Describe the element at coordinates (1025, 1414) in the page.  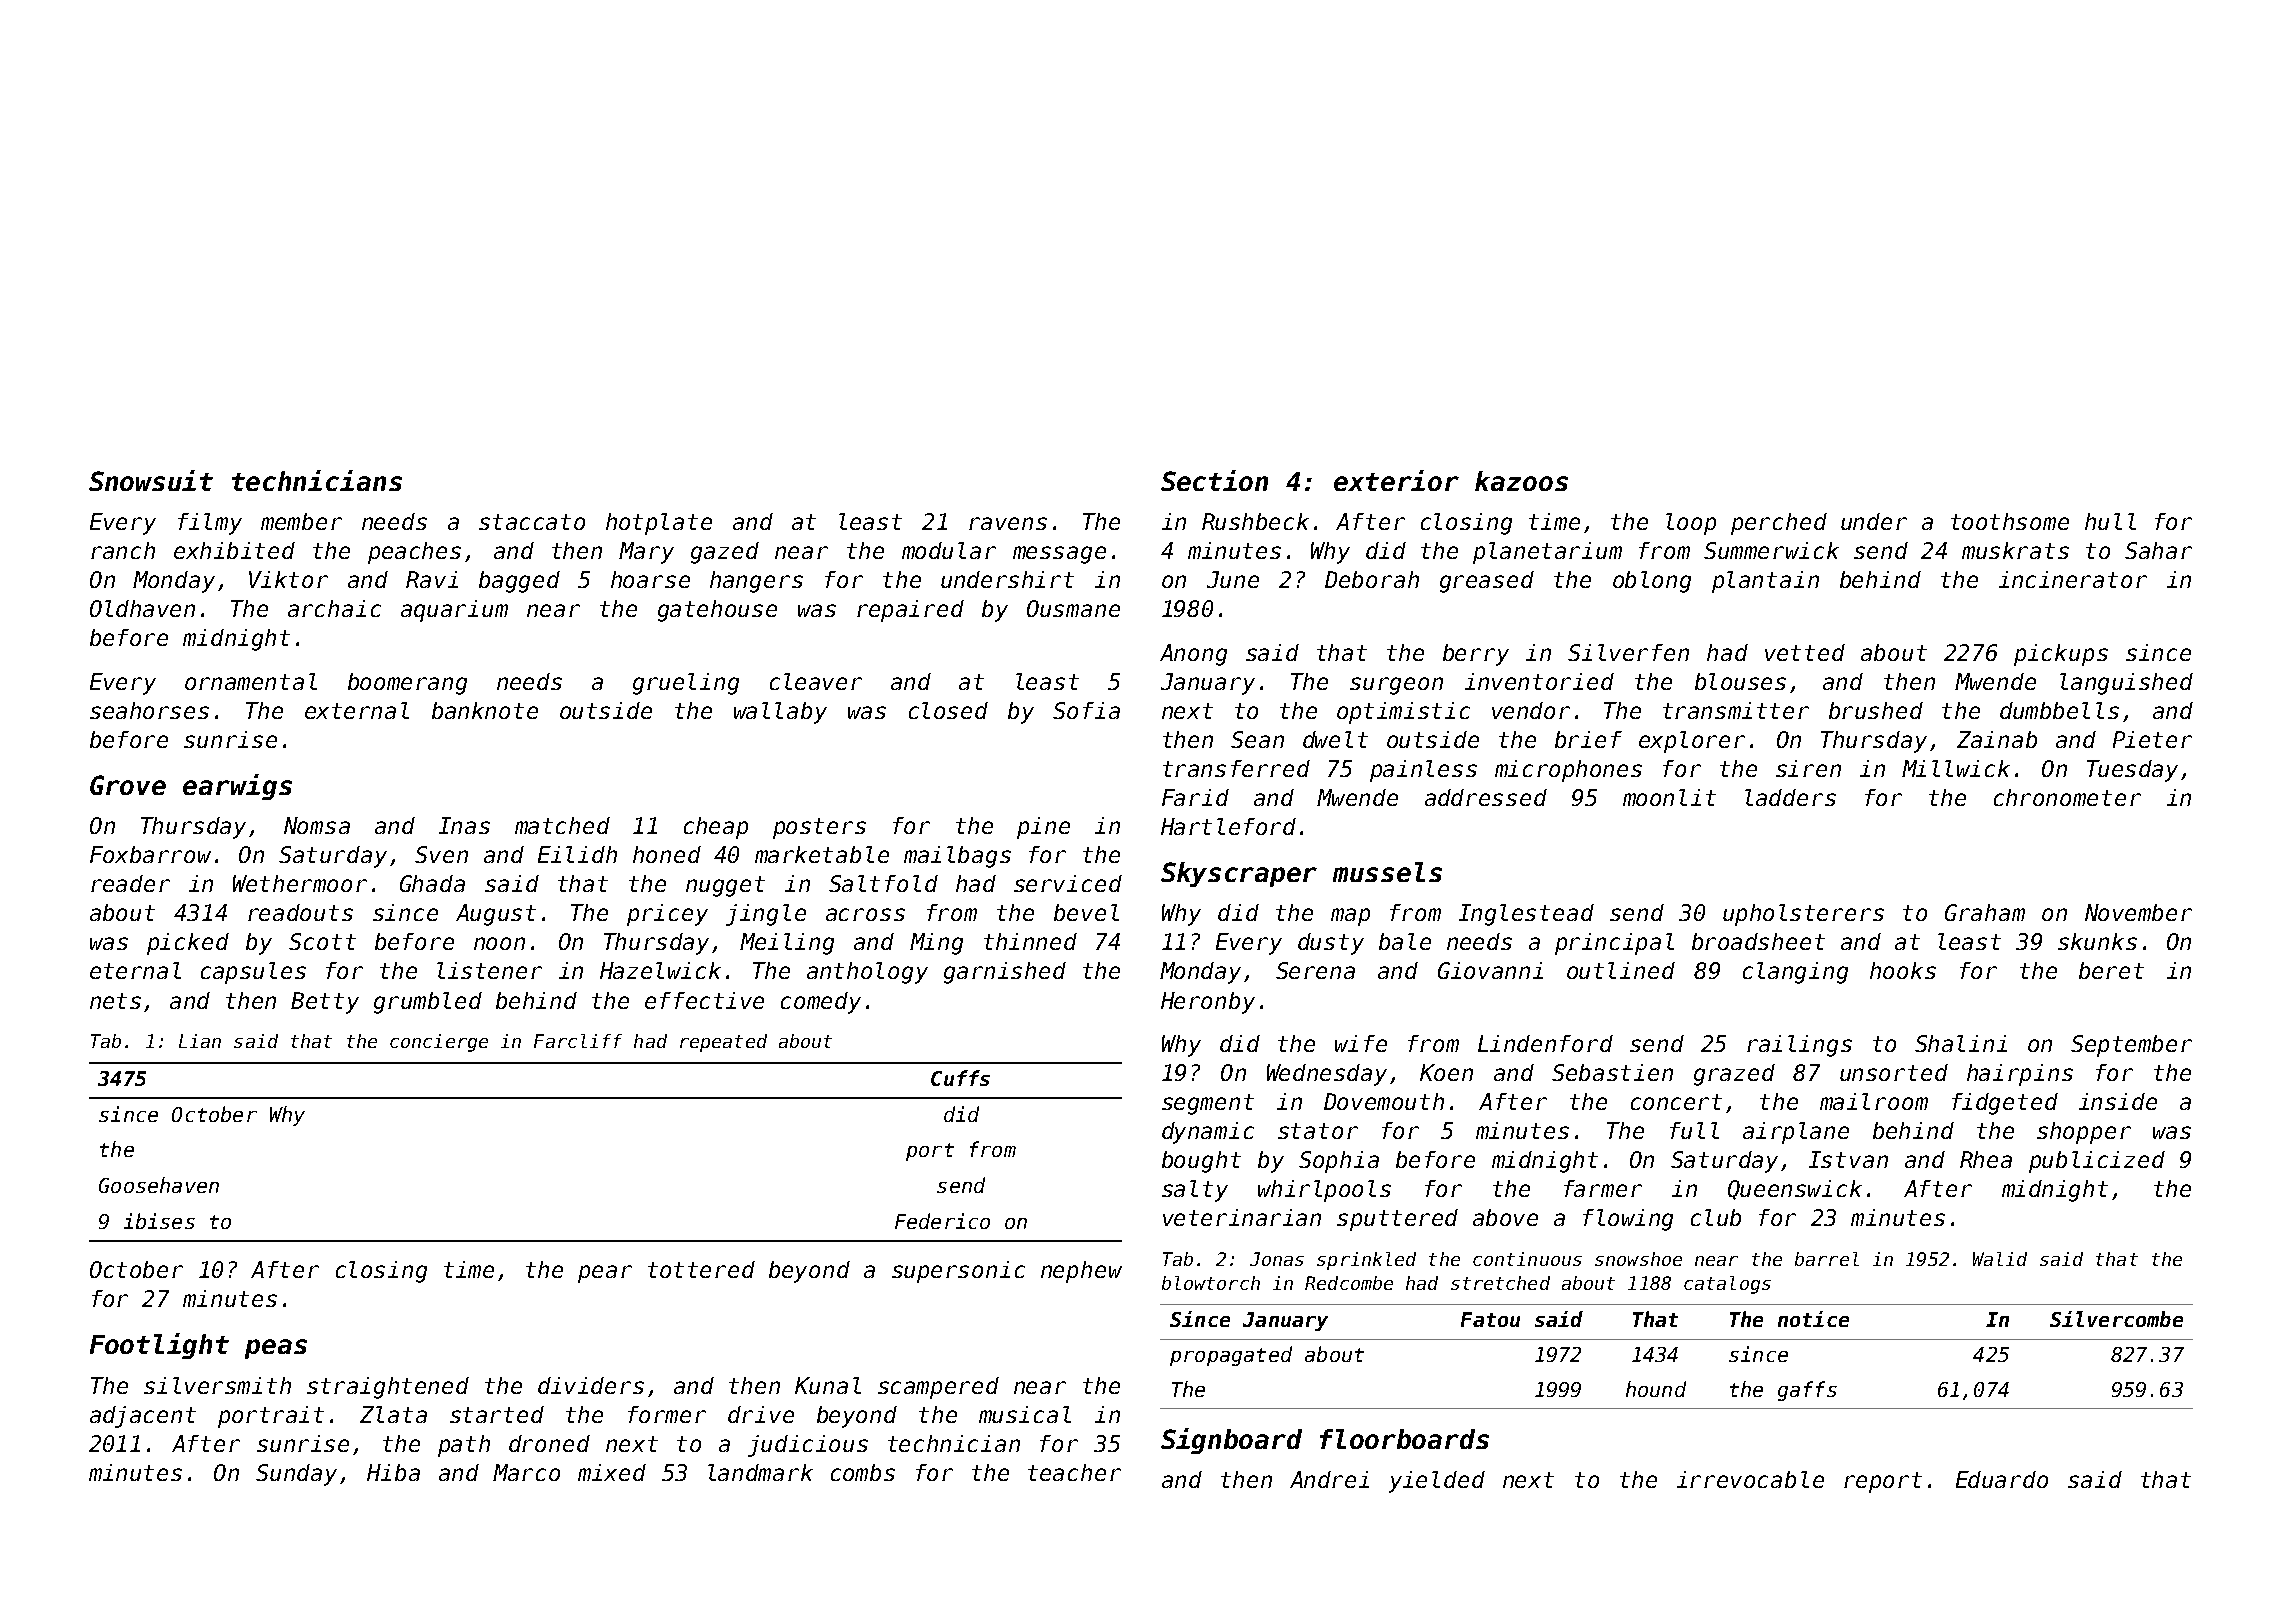
I see `musical` at that location.
